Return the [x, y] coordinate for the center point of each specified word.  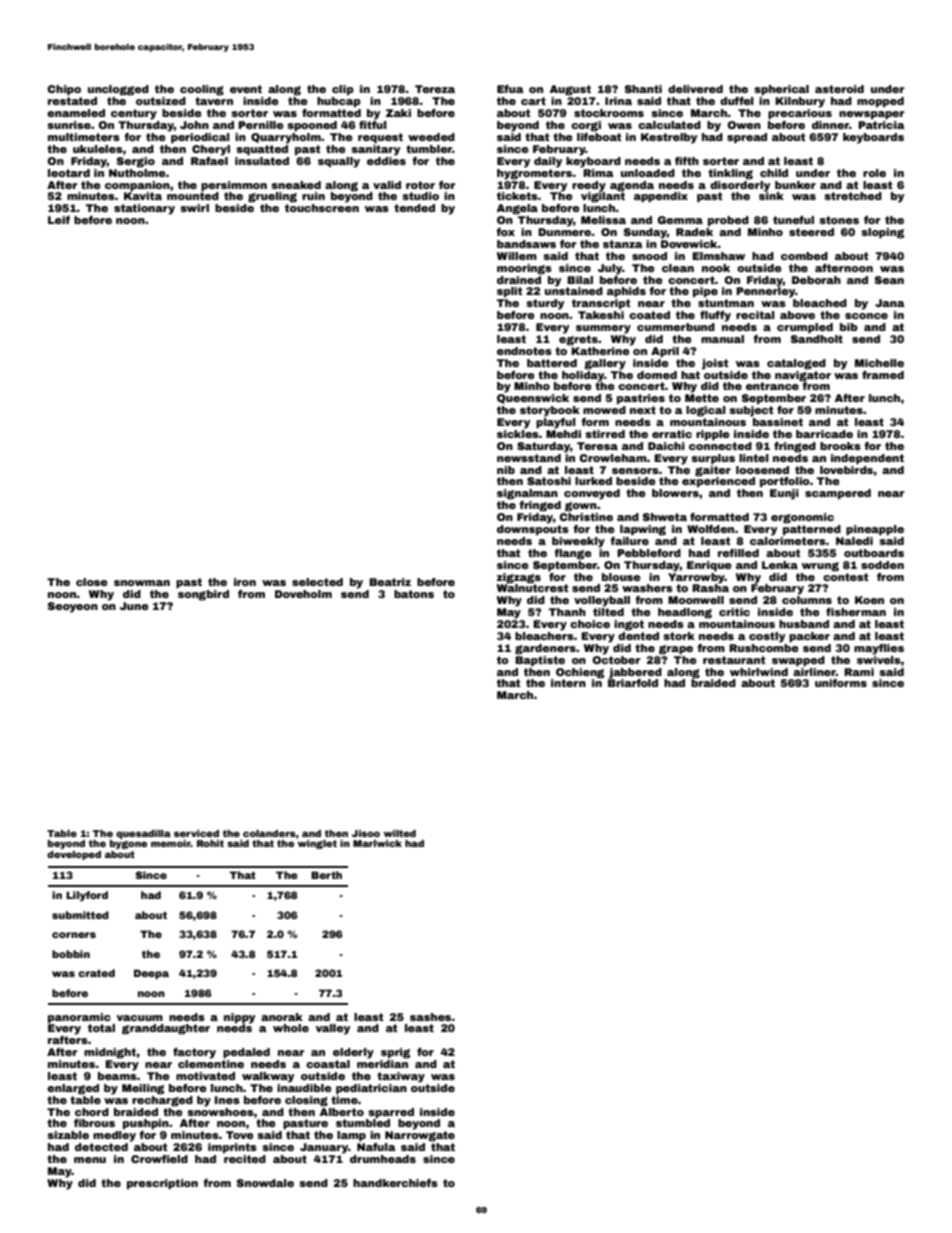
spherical [781, 90]
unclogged [118, 90]
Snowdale [265, 1183]
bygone [128, 844]
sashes [430, 1017]
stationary [144, 209]
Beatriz [390, 582]
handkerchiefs [395, 1183]
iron [245, 582]
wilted [400, 833]
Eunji [784, 494]
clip [343, 90]
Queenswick [533, 399]
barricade [824, 434]
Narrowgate [420, 1136]
